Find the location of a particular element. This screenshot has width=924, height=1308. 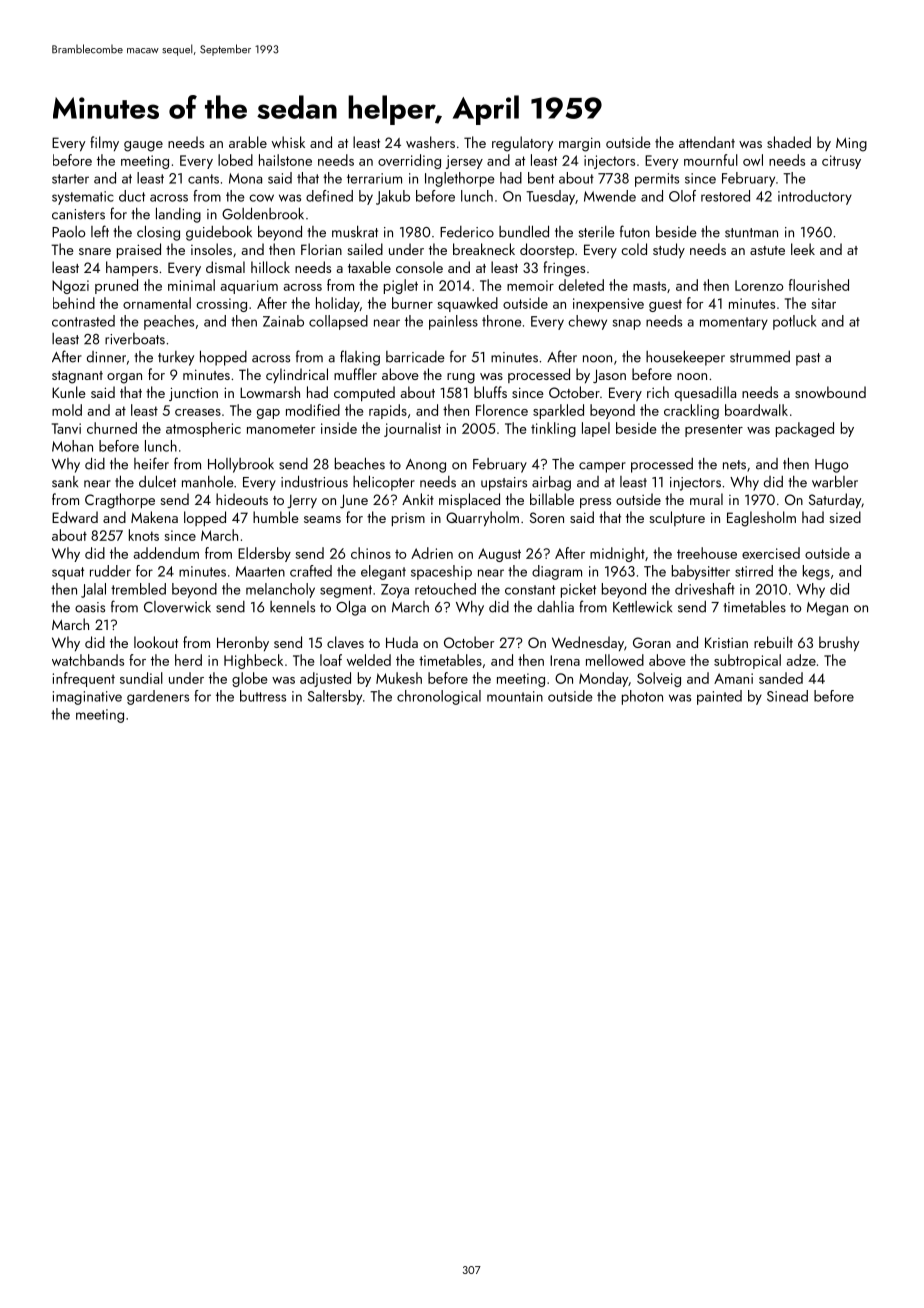

washers is located at coordinates (430, 142).
